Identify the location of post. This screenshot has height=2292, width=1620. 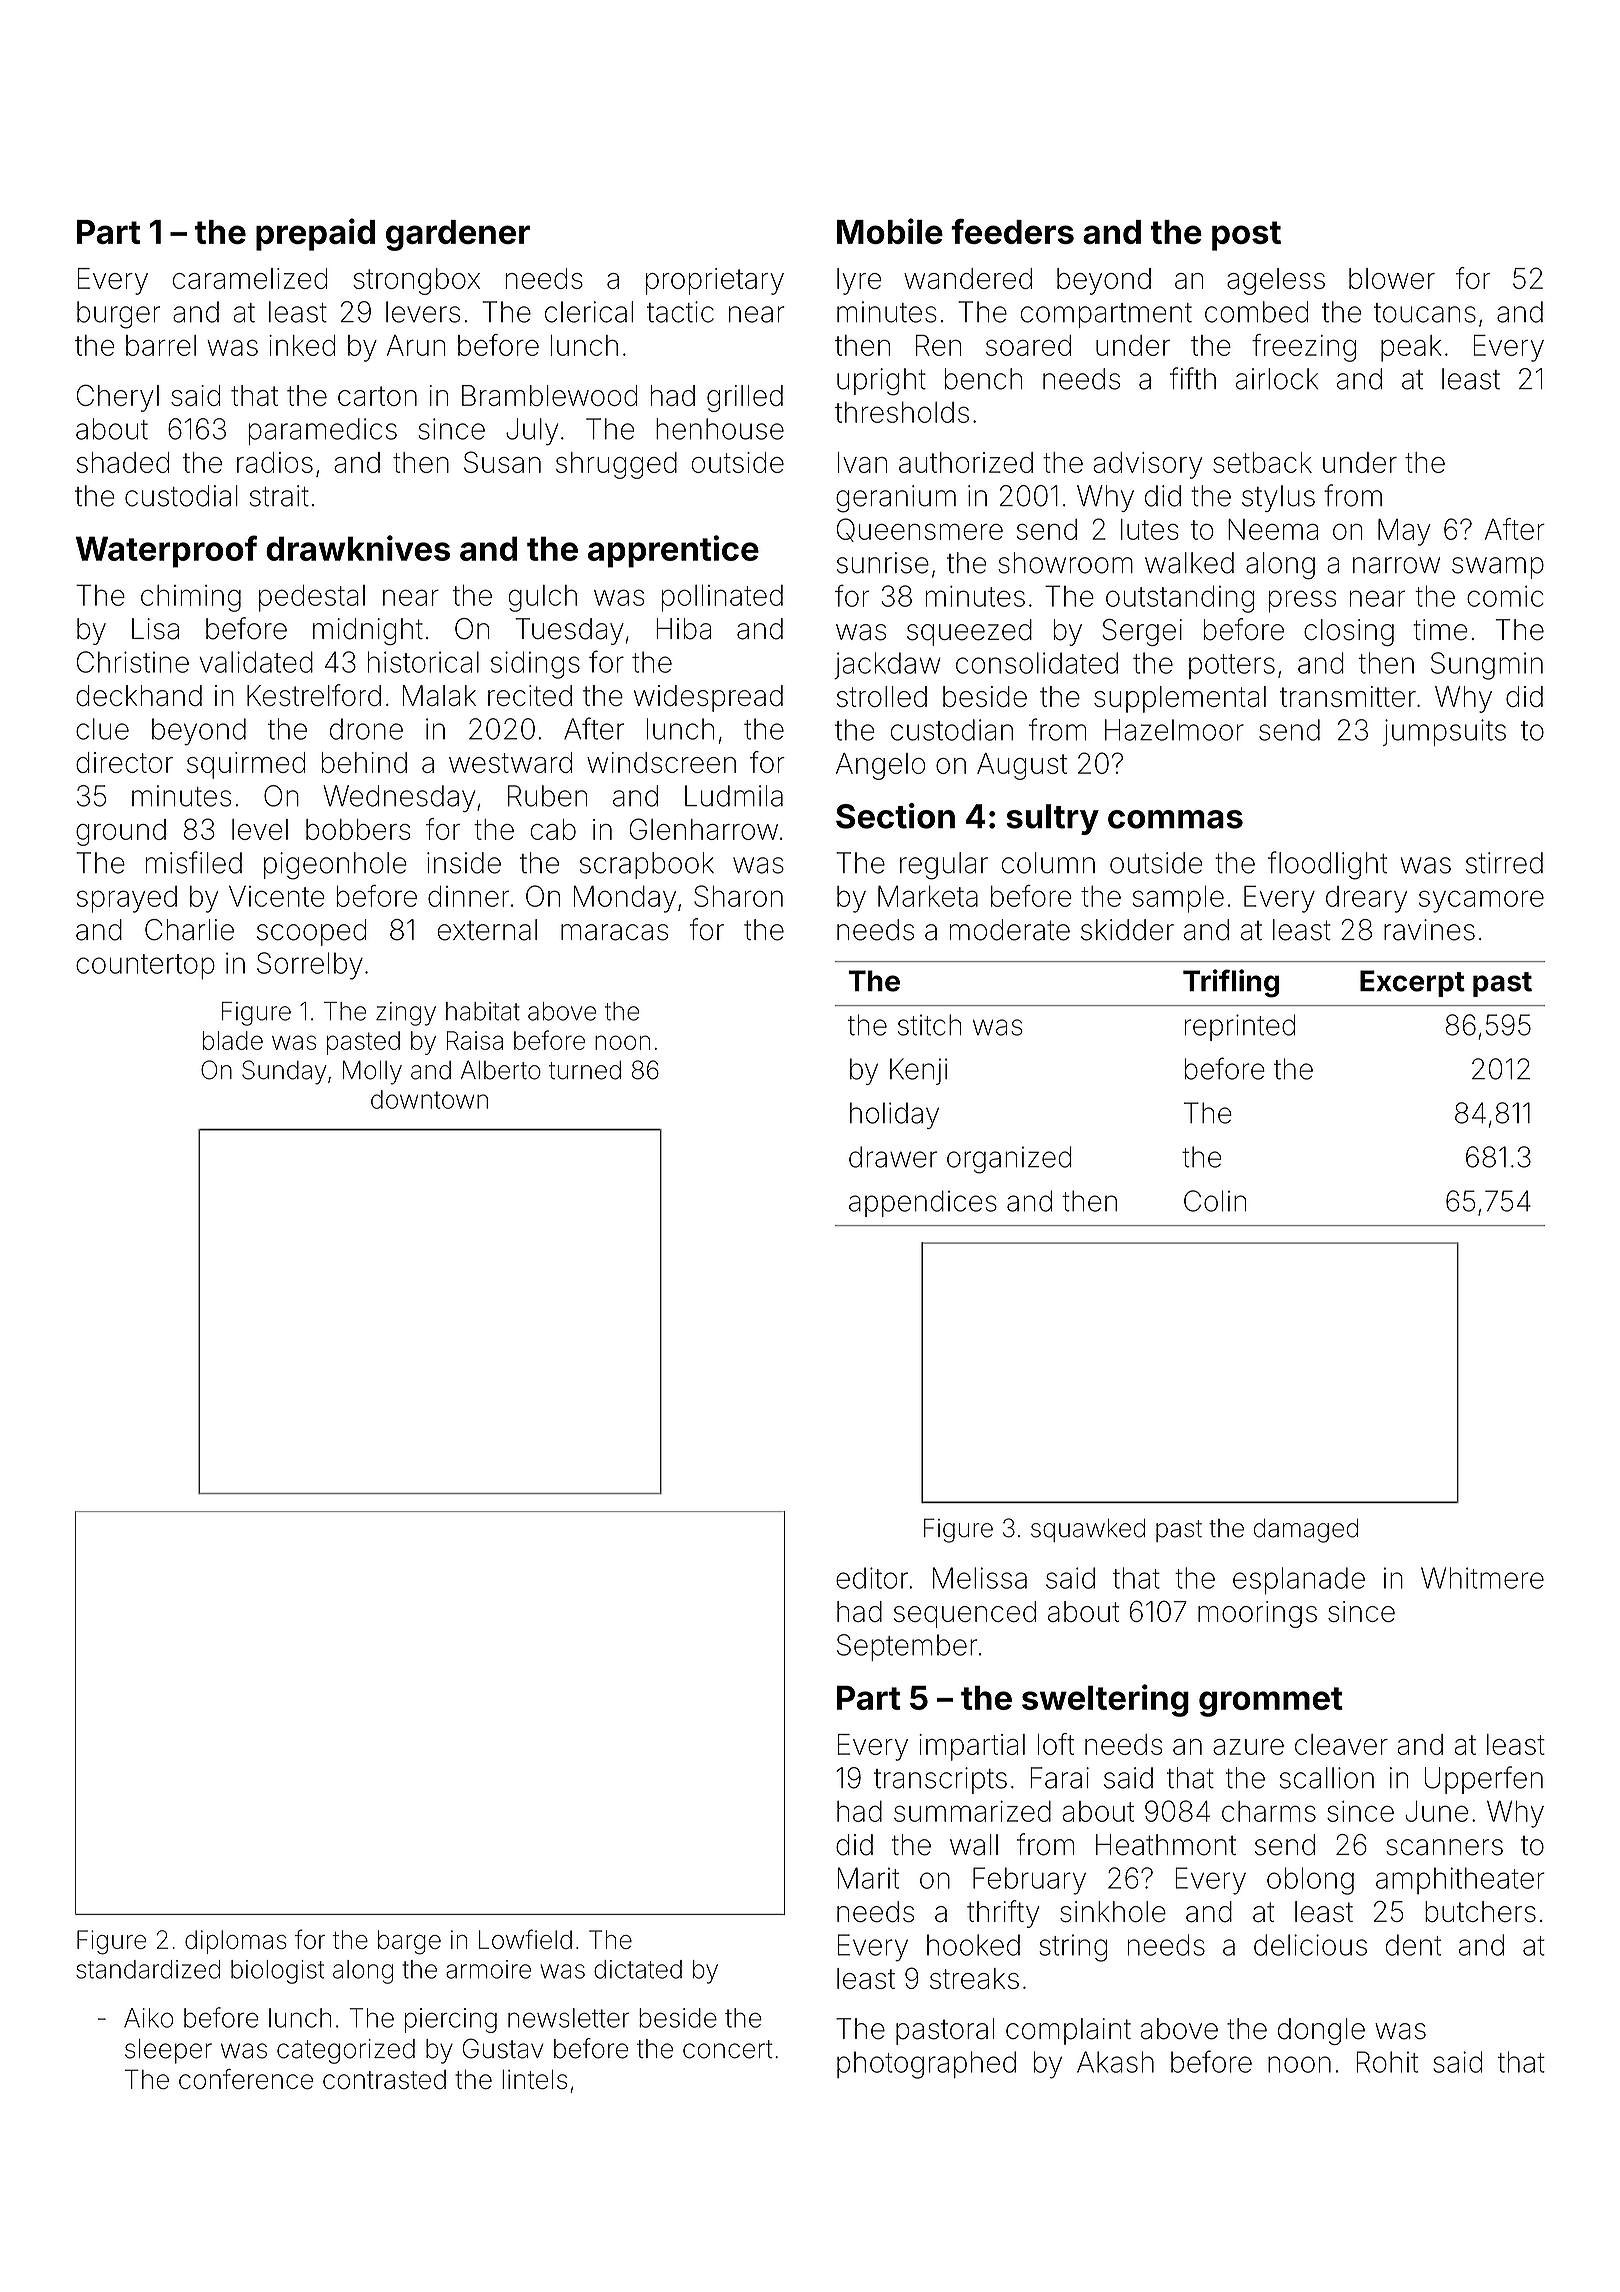
(1246, 236).
